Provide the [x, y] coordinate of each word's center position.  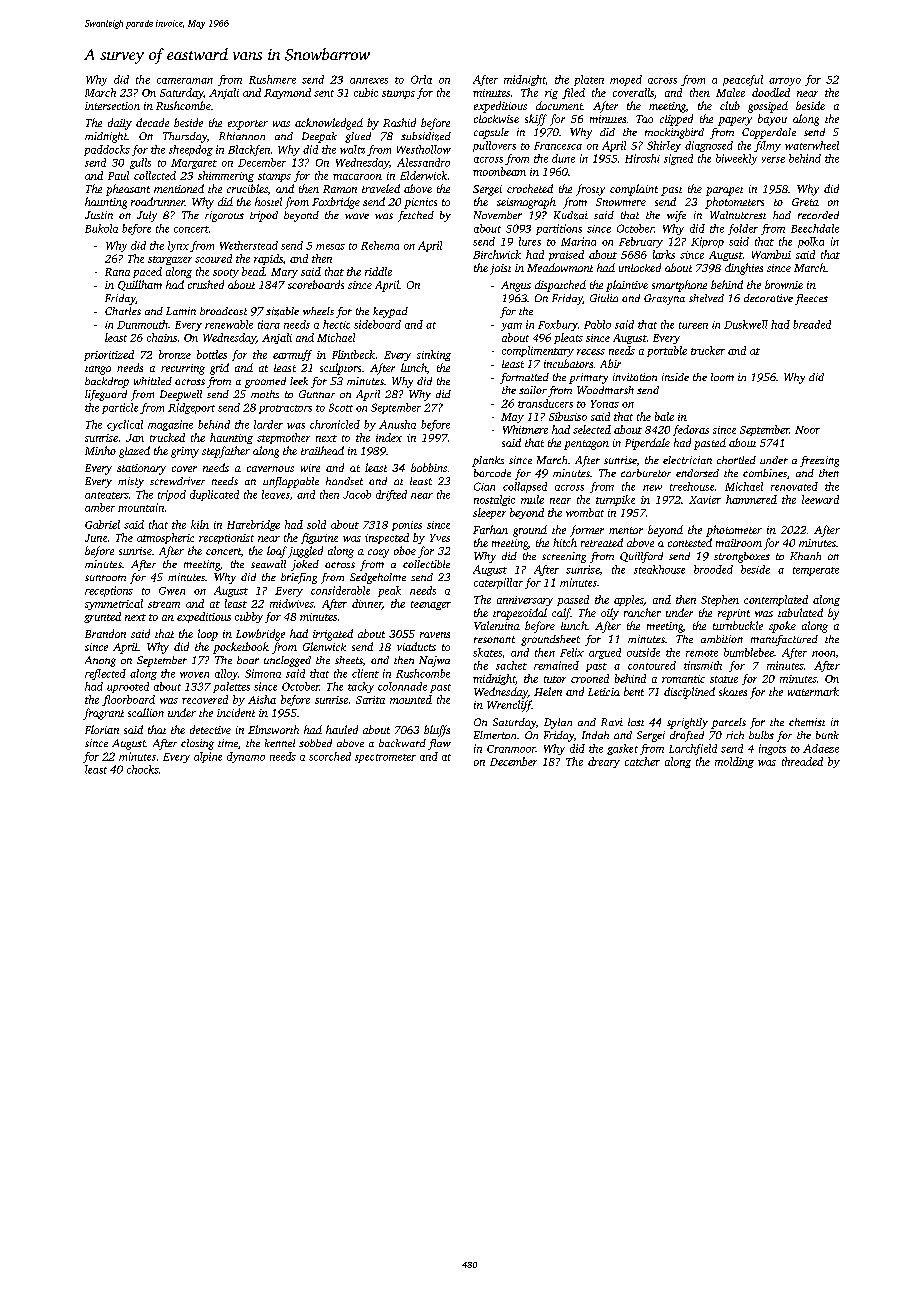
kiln [200, 524]
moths [265, 394]
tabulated [800, 612]
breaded [812, 324]
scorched [330, 756]
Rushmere [272, 79]
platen [589, 80]
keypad [390, 312]
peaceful [743, 80]
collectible [426, 564]
